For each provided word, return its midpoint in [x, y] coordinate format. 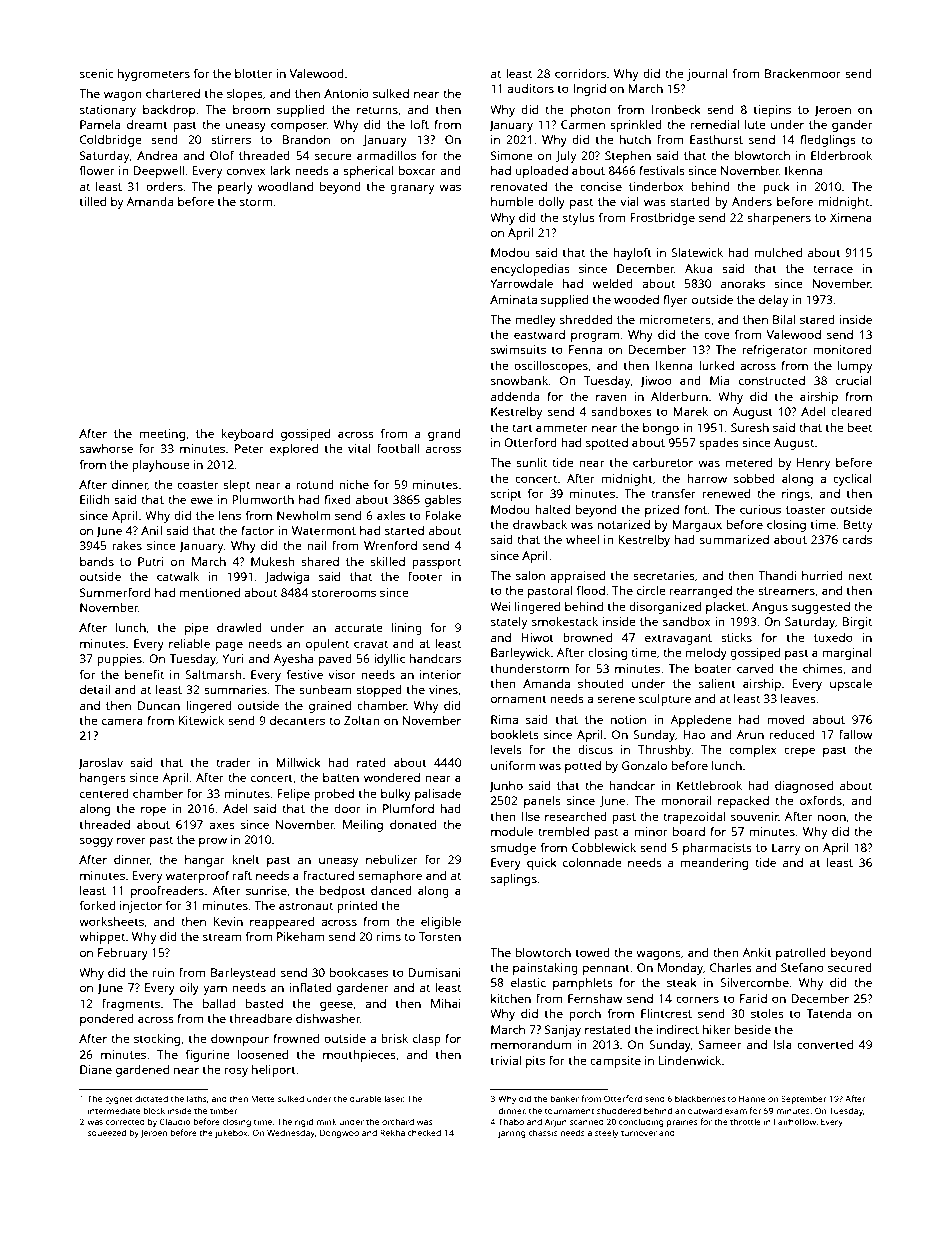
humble [512, 201]
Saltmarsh [213, 674]
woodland [285, 186]
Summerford [115, 592]
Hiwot [537, 637]
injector [141, 907]
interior [440, 674]
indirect [678, 1029]
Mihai [446, 1003]
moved [785, 719]
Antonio [346, 93]
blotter [254, 73]
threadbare [261, 1018]
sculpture [665, 700]
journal [707, 75]
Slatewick [697, 252]
